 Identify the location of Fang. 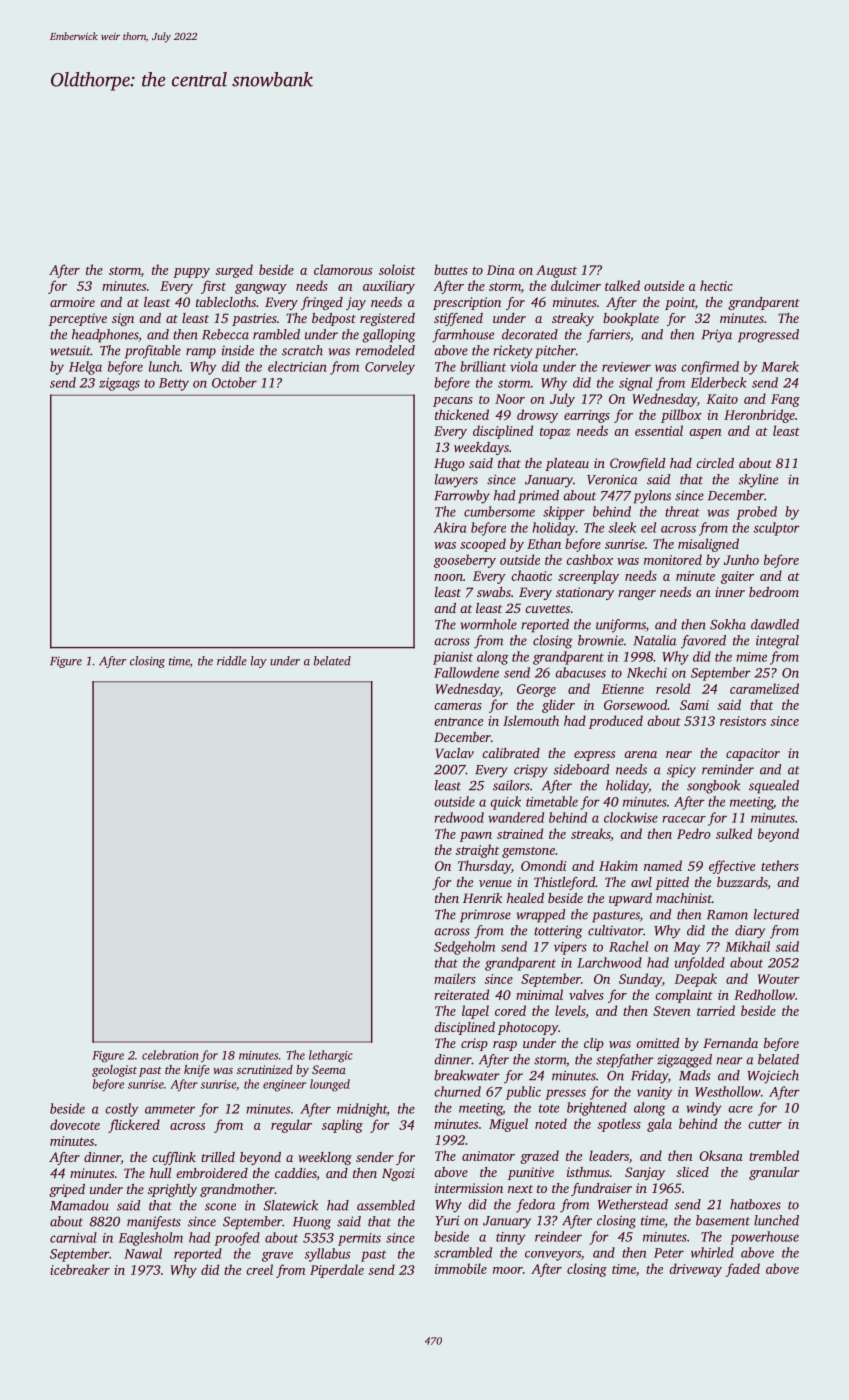
(785, 400).
